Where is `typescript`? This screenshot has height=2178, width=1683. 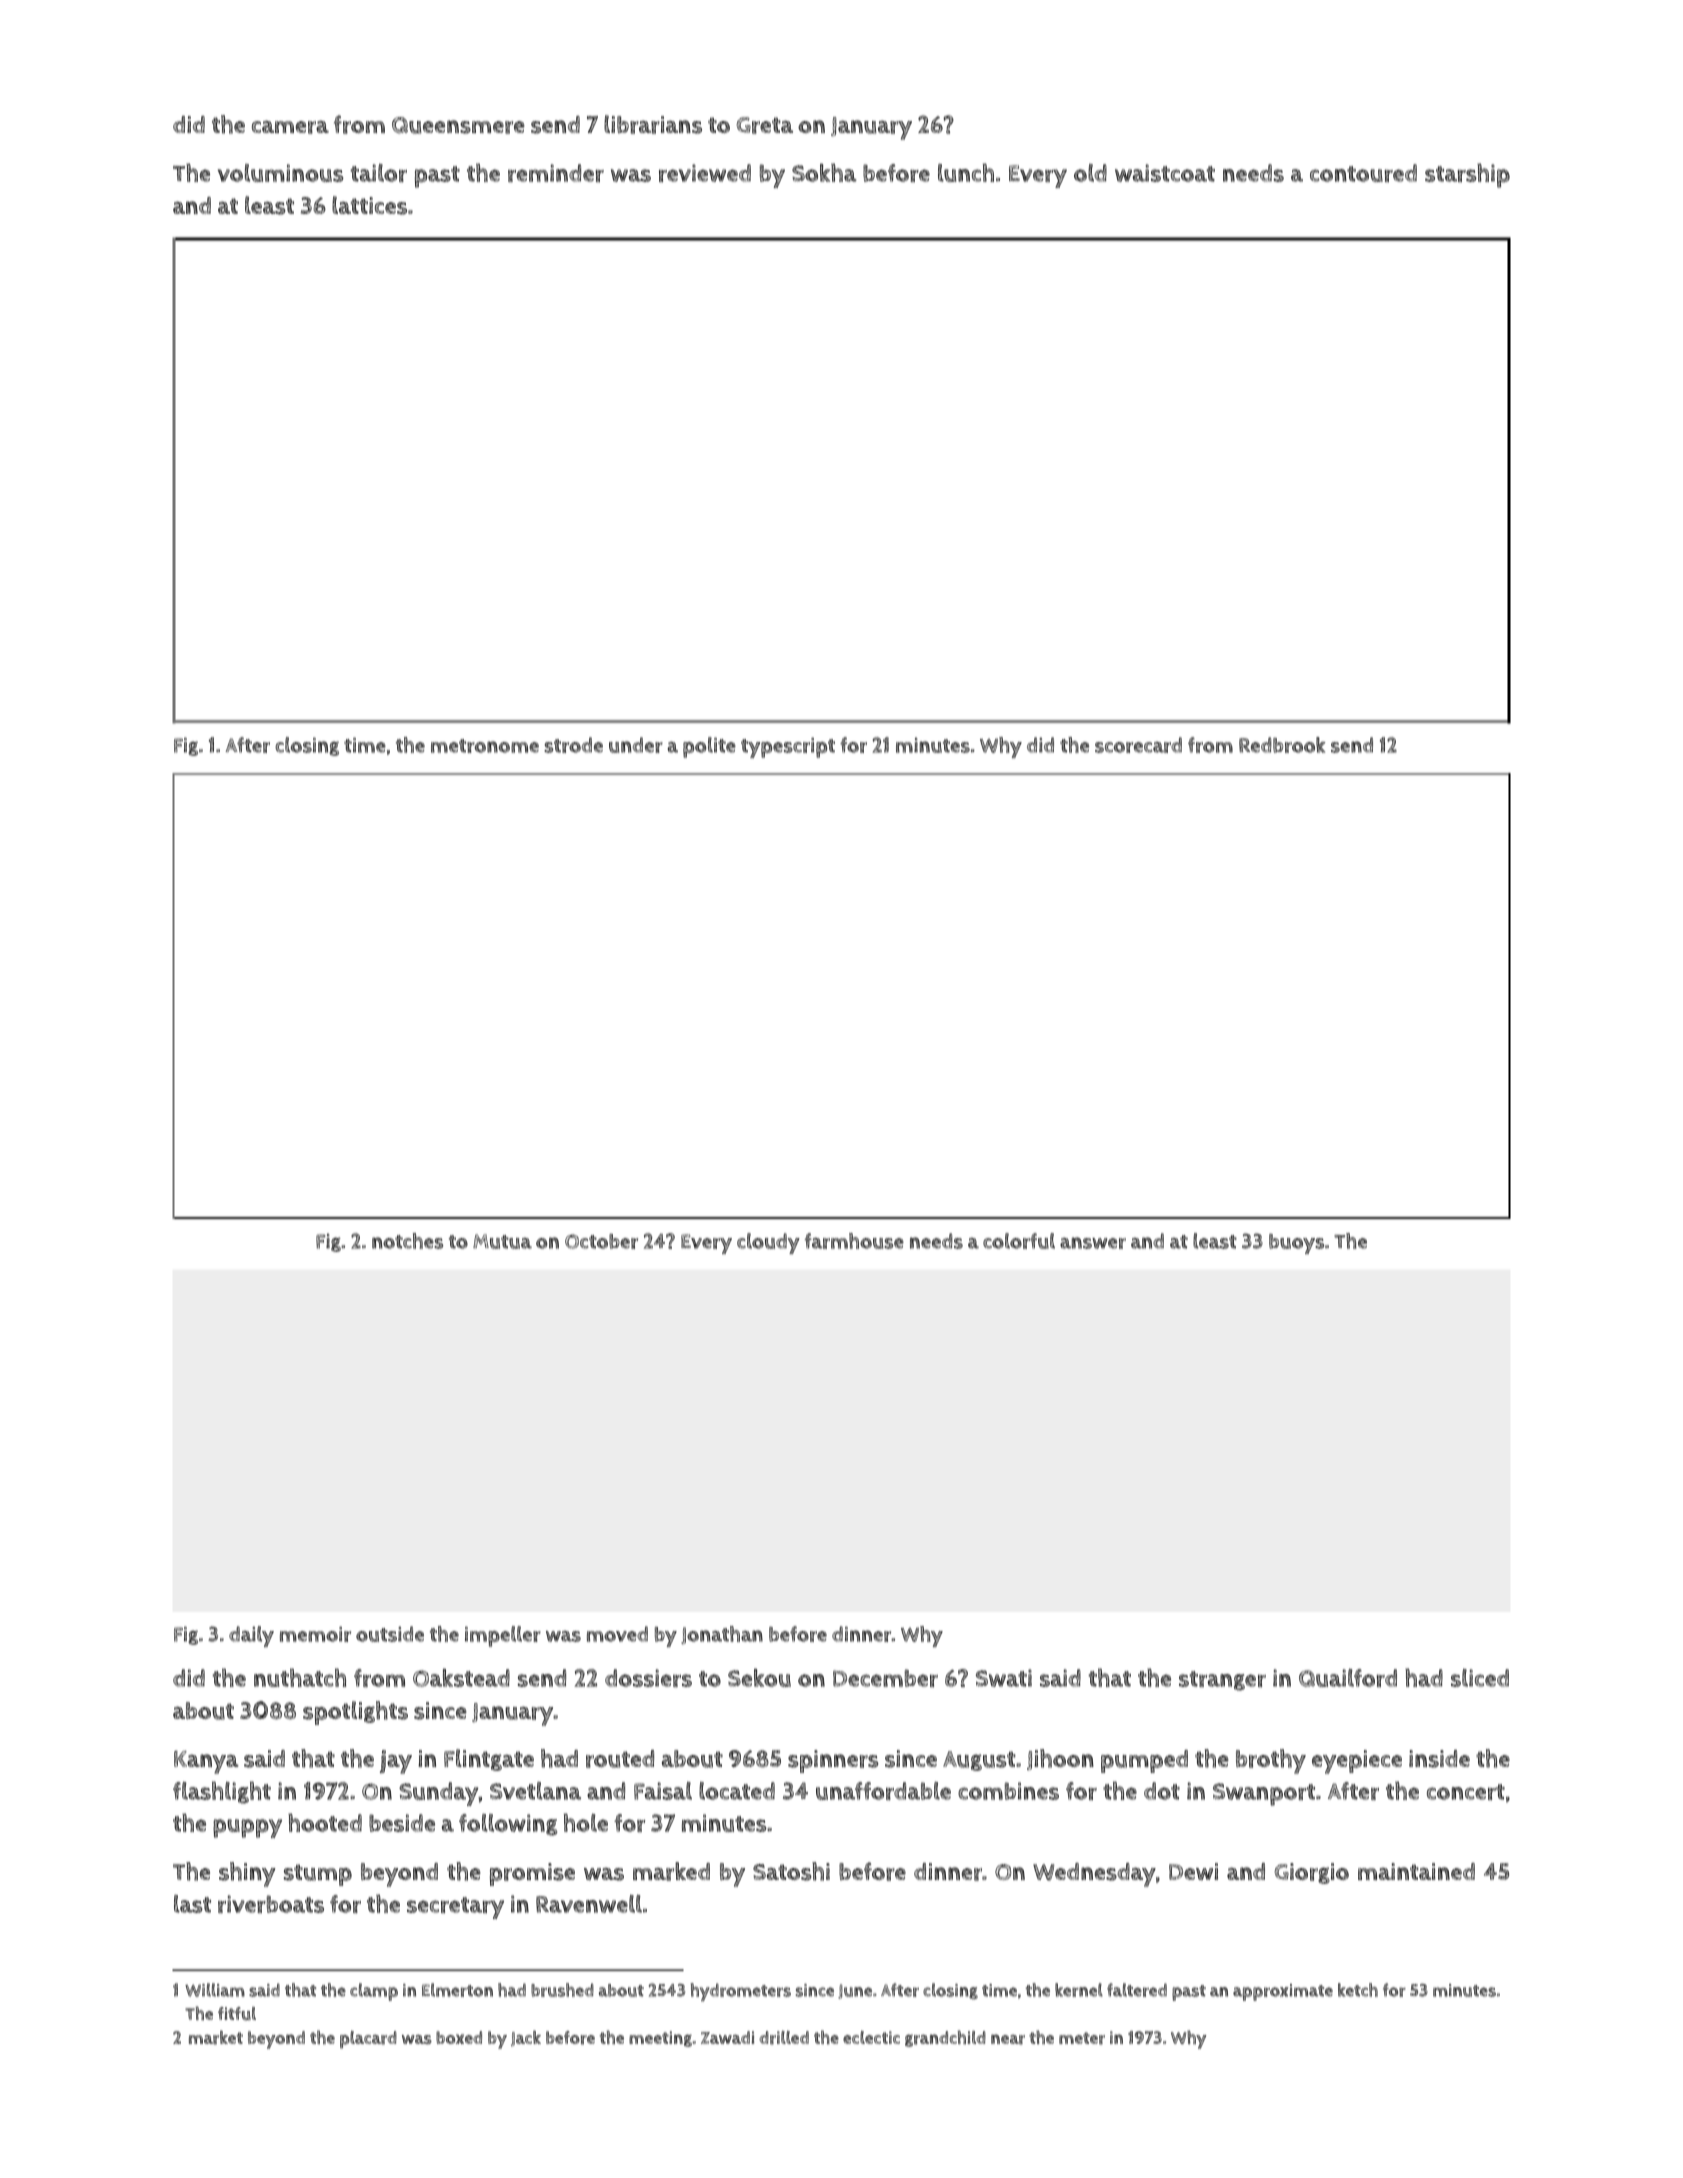
typescript is located at coordinates (788, 747).
